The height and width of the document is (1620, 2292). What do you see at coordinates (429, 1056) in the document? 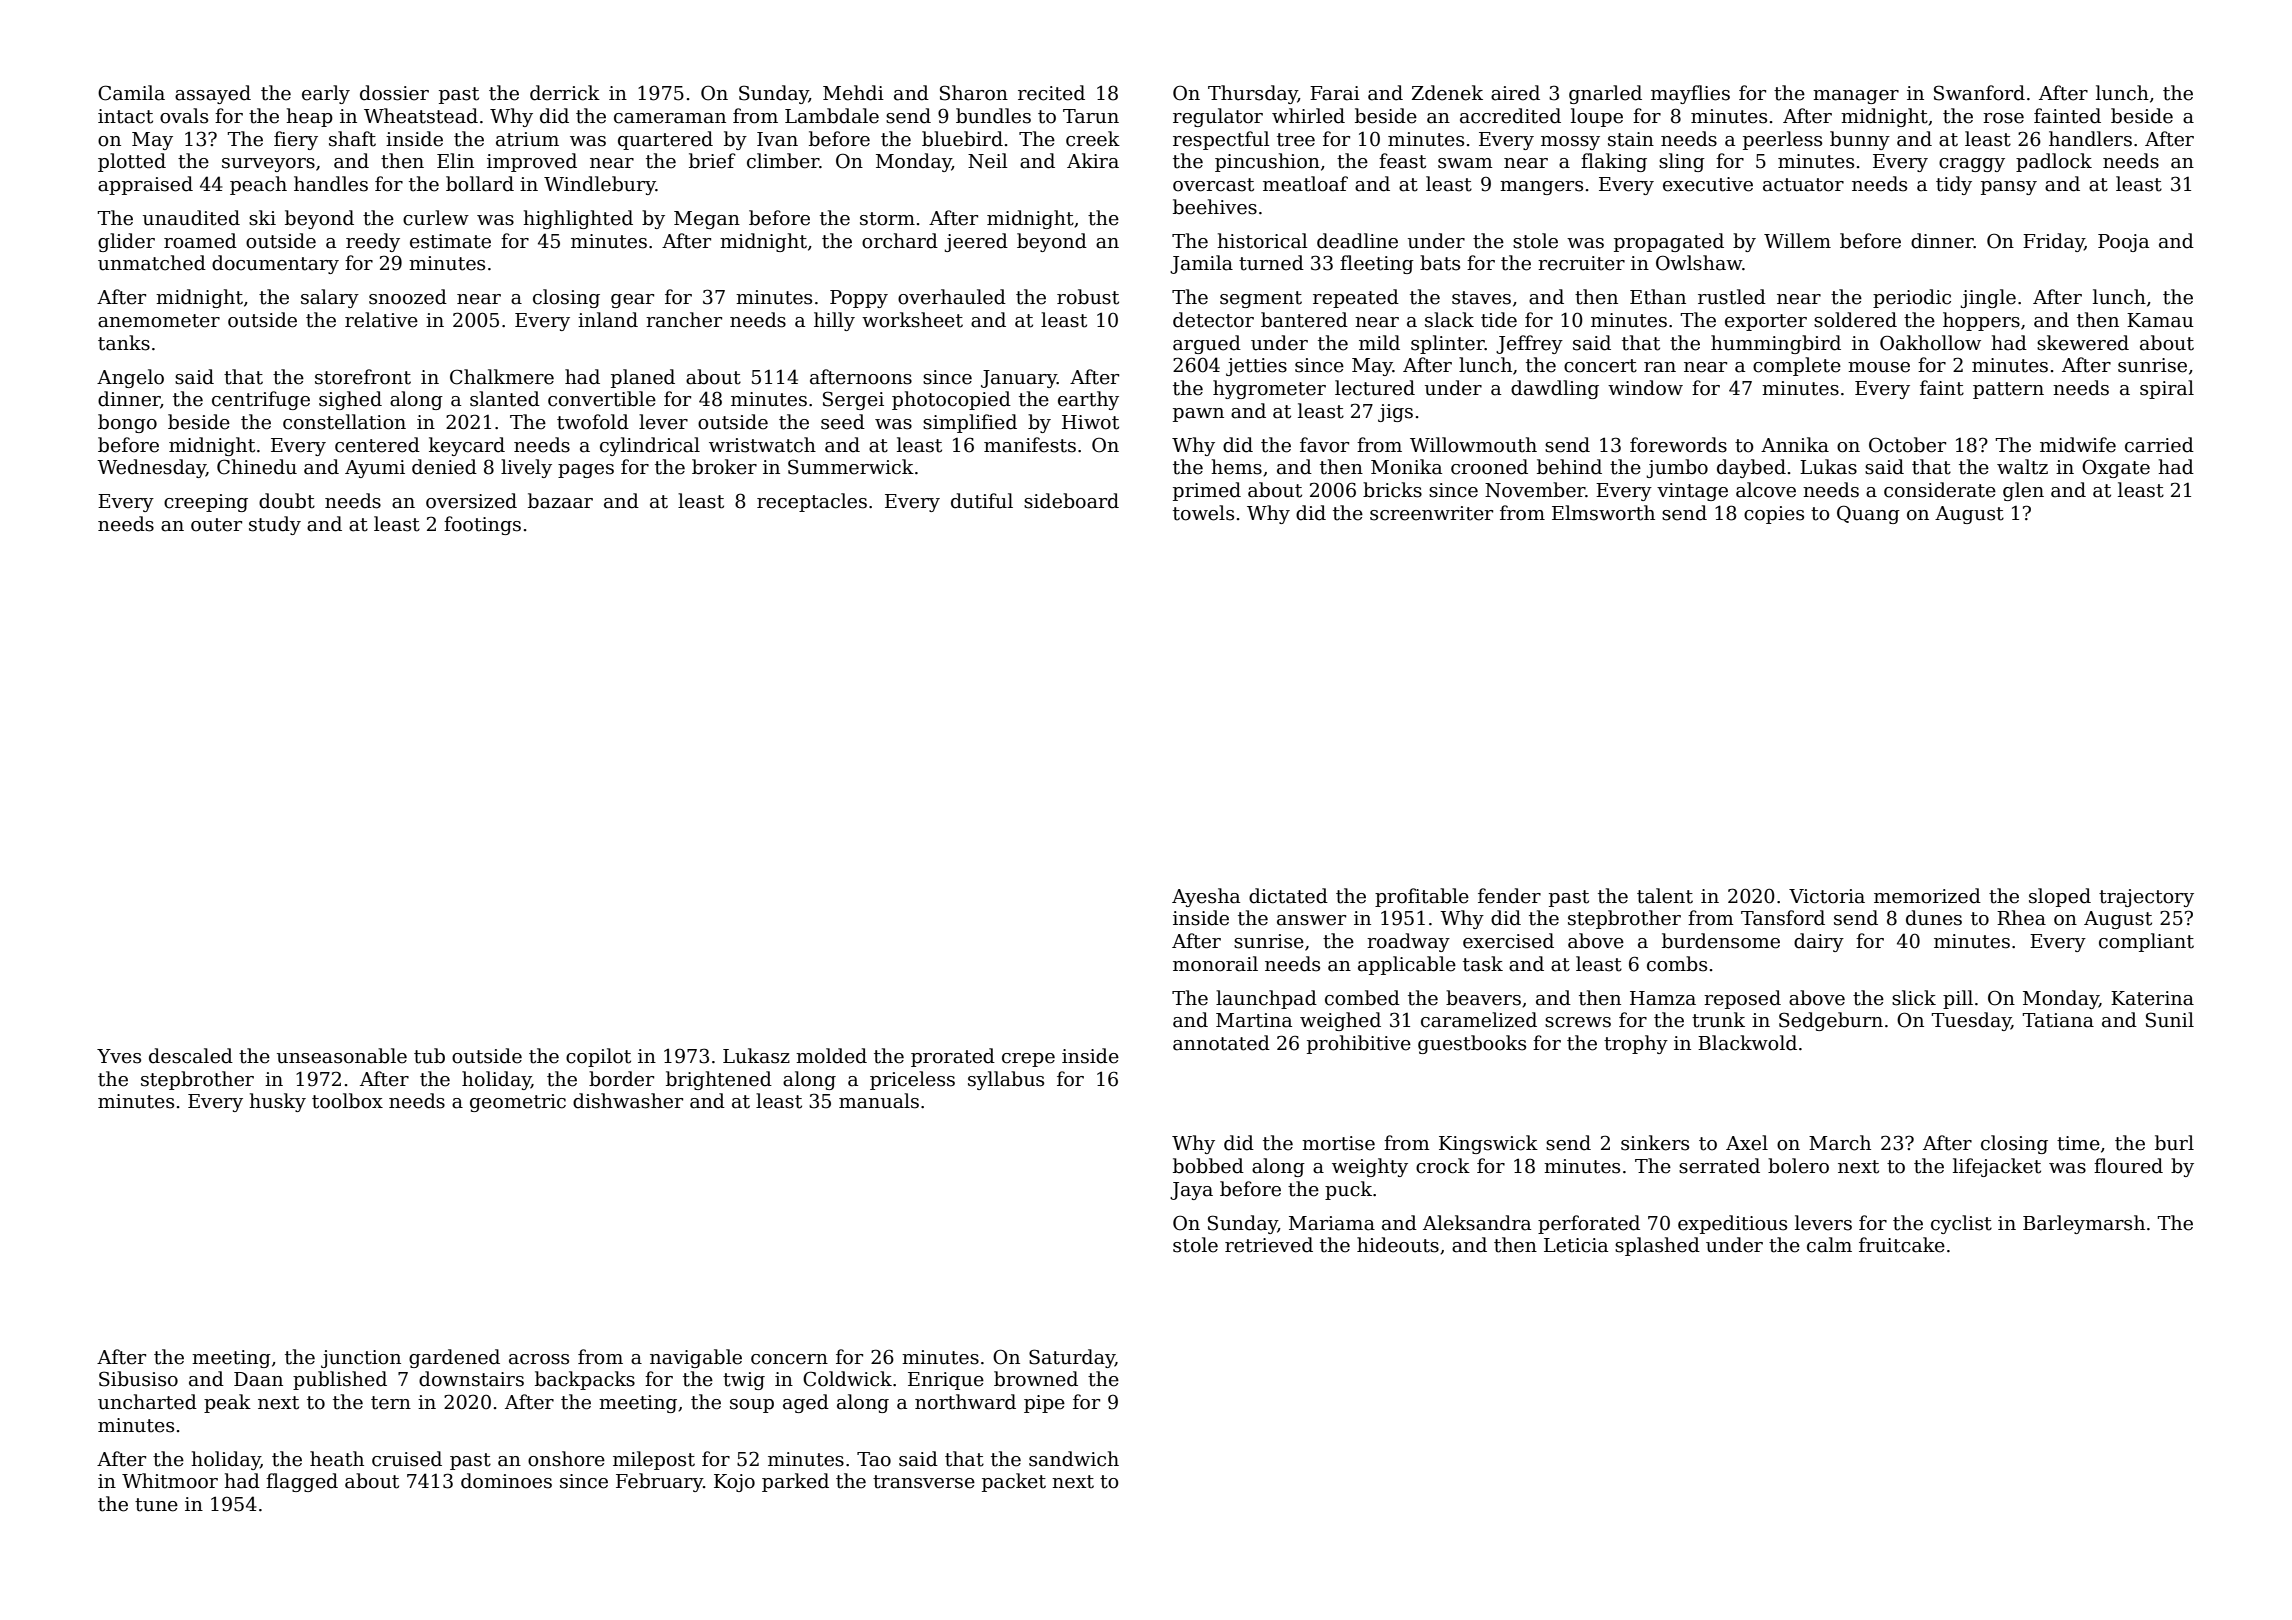
I see `tub` at bounding box center [429, 1056].
